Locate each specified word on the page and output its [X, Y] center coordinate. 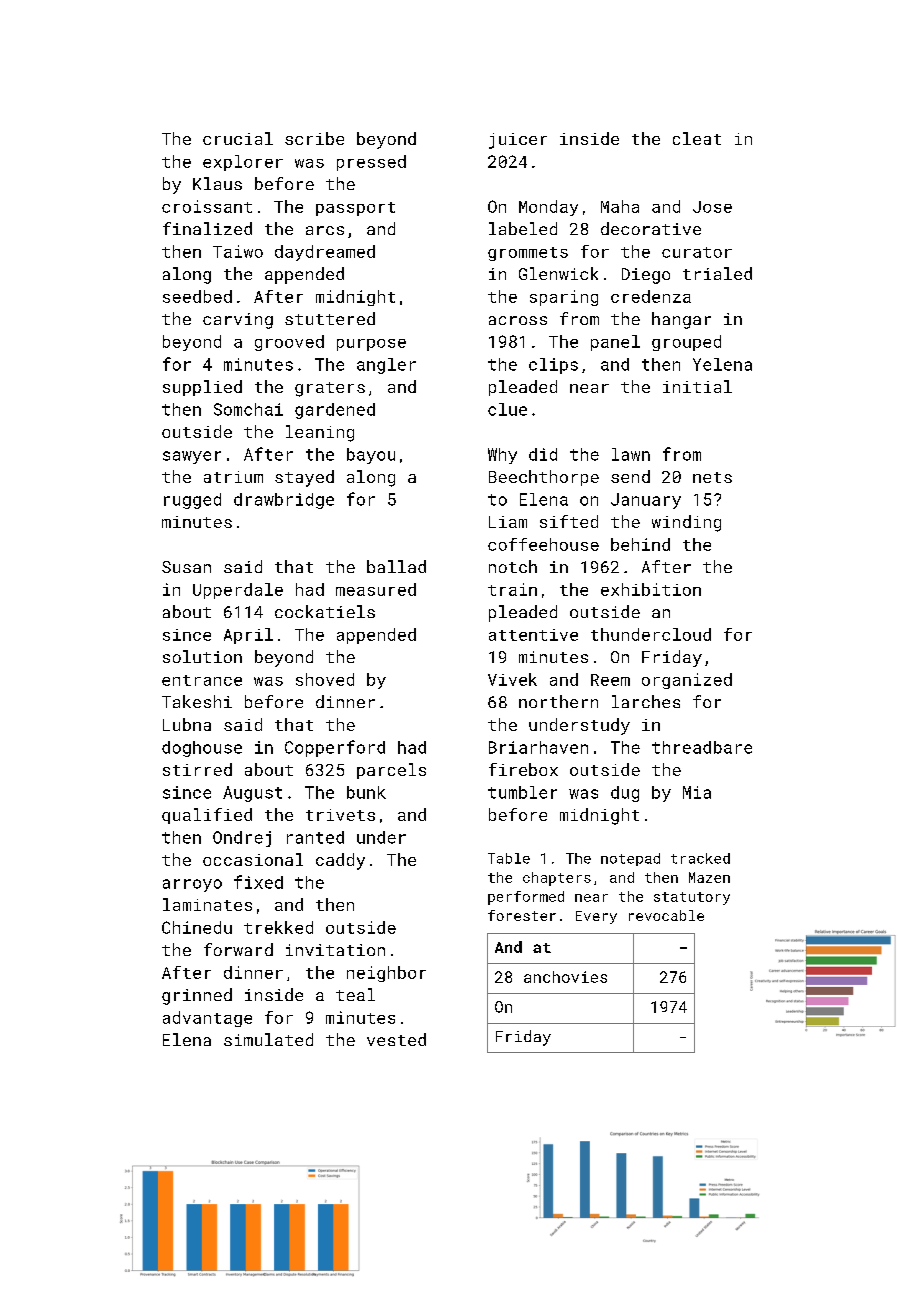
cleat [697, 138]
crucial [238, 138]
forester [522, 915]
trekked [278, 927]
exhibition [651, 589]
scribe [314, 138]
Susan [186, 567]
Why [502, 456]
